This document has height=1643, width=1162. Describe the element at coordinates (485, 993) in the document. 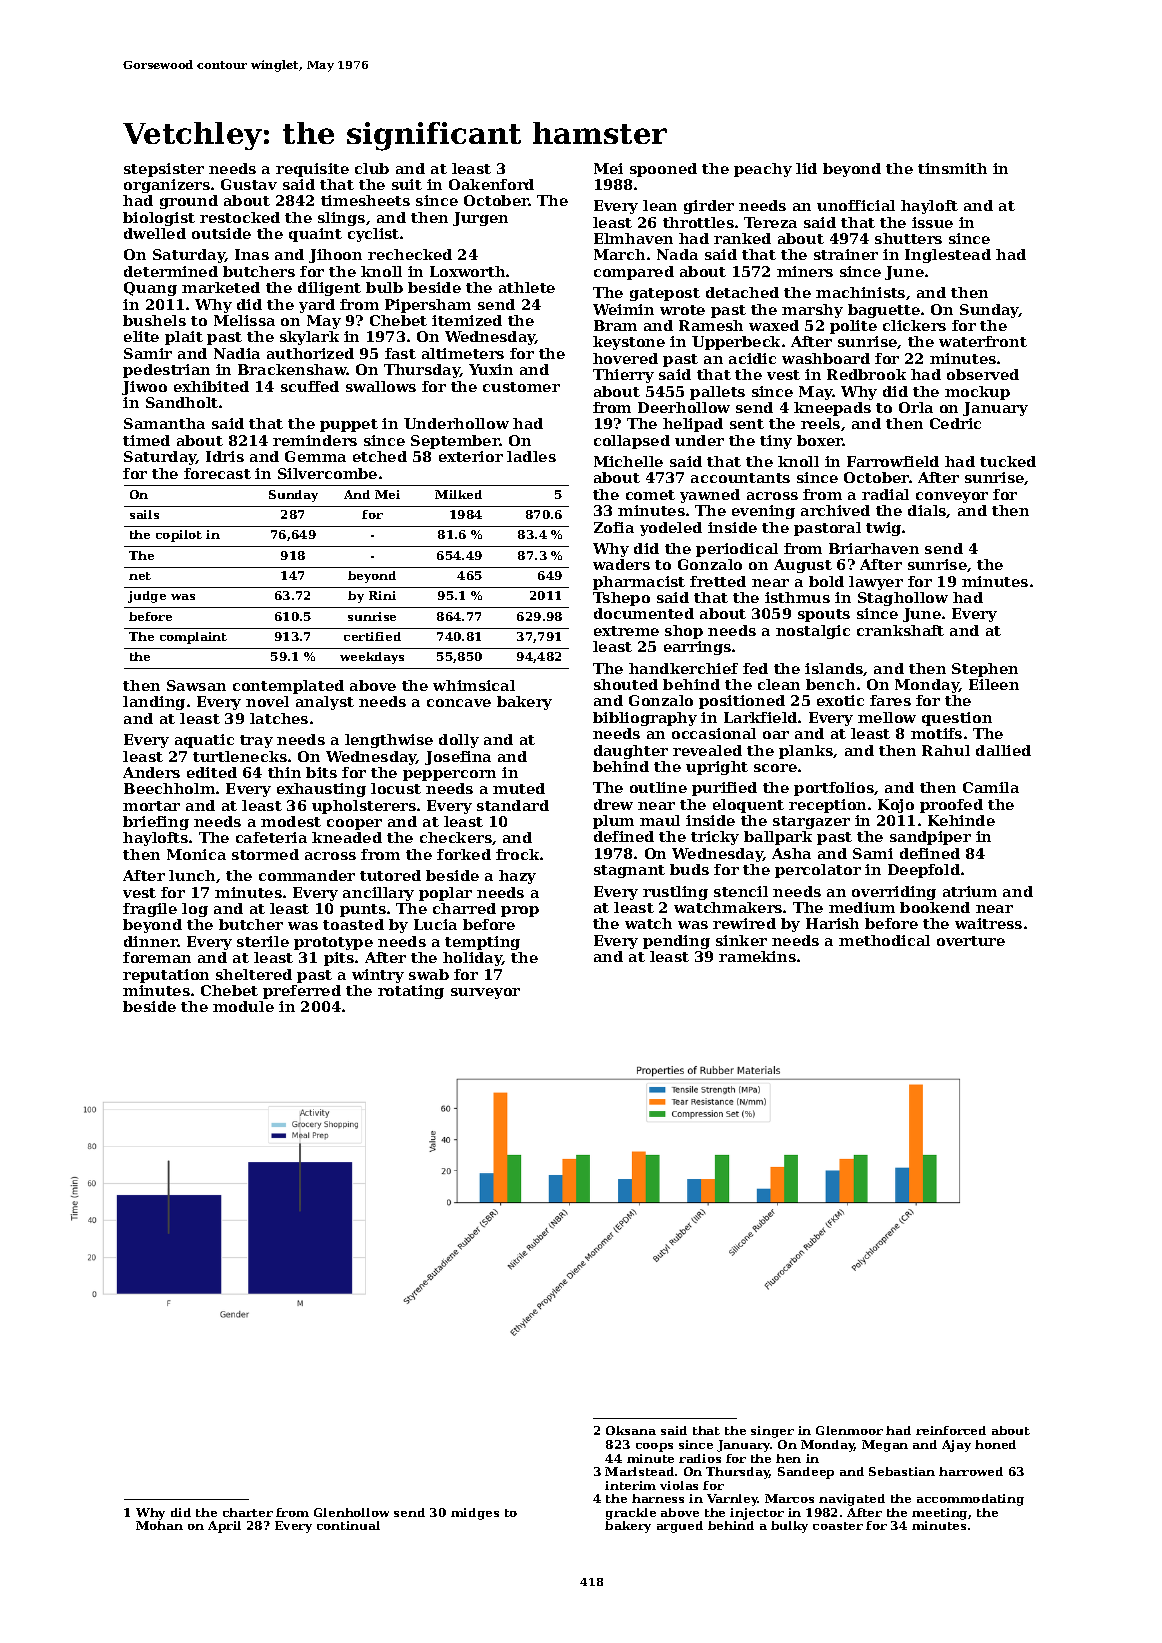

I see `surveyor` at that location.
